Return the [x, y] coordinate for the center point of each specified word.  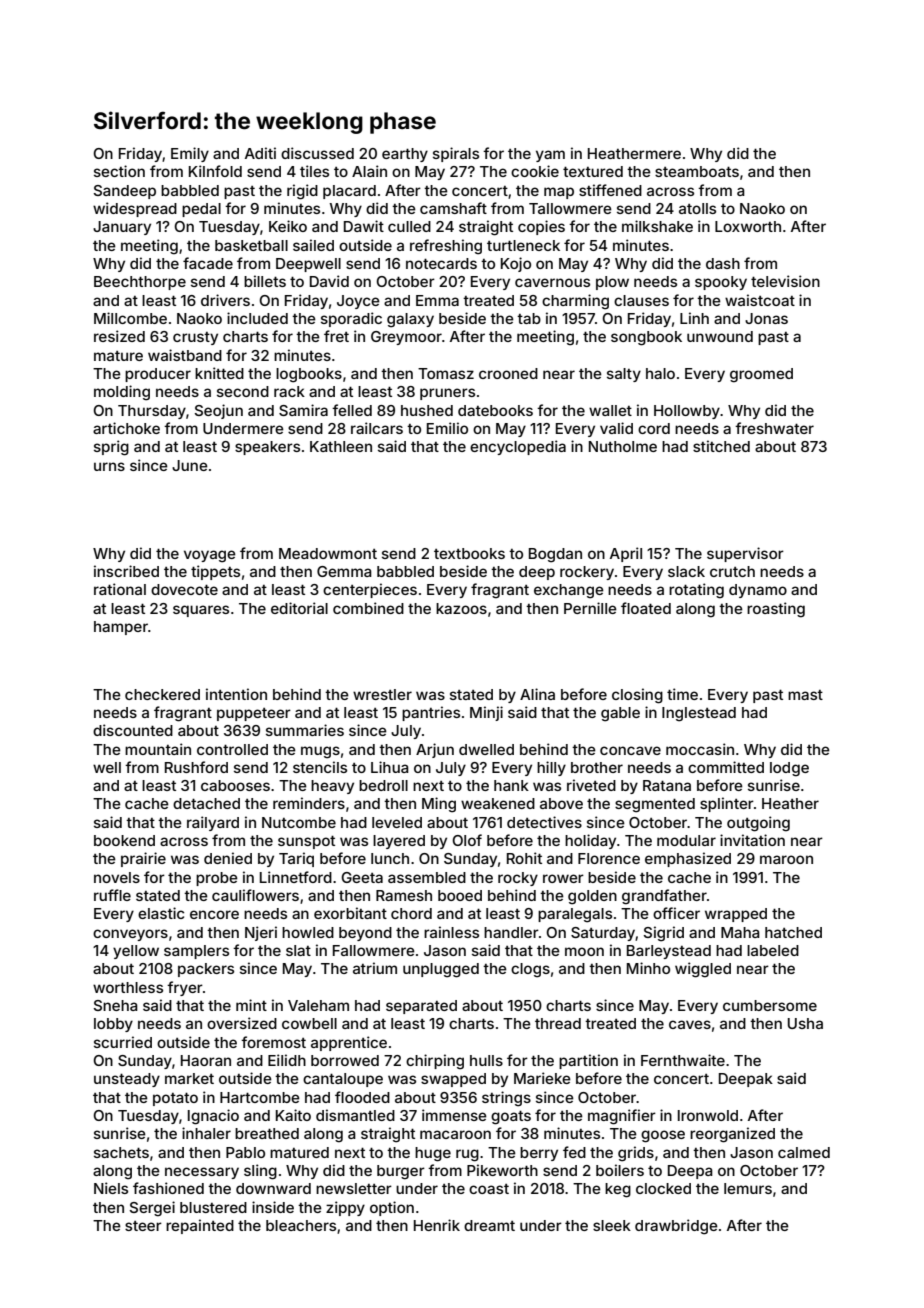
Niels [111, 1188]
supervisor [745, 554]
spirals [456, 154]
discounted [133, 730]
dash [723, 263]
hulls [486, 1060]
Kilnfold [215, 171]
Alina [537, 694]
